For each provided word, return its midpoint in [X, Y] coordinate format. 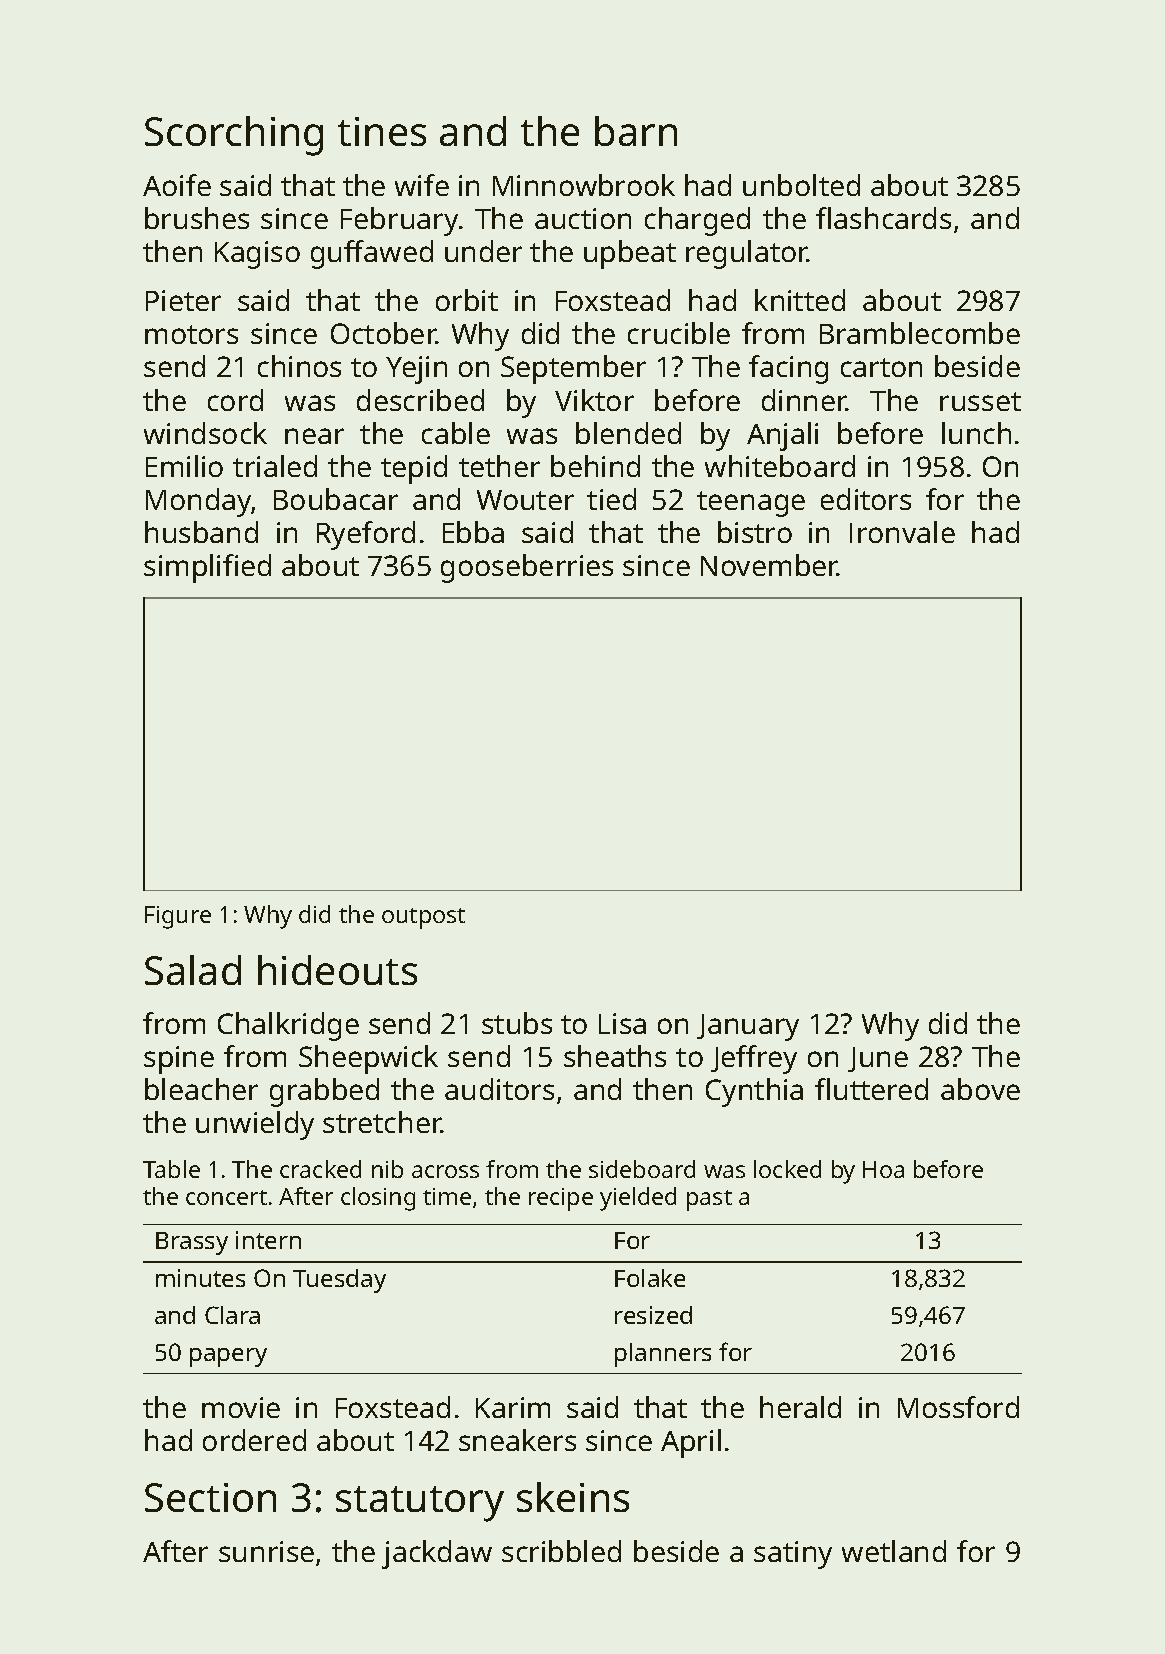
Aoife [177, 185]
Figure [178, 917]
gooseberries [527, 568]
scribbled [561, 1551]
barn [636, 131]
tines [382, 131]
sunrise [266, 1551]
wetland [894, 1551]
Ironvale [902, 532]
